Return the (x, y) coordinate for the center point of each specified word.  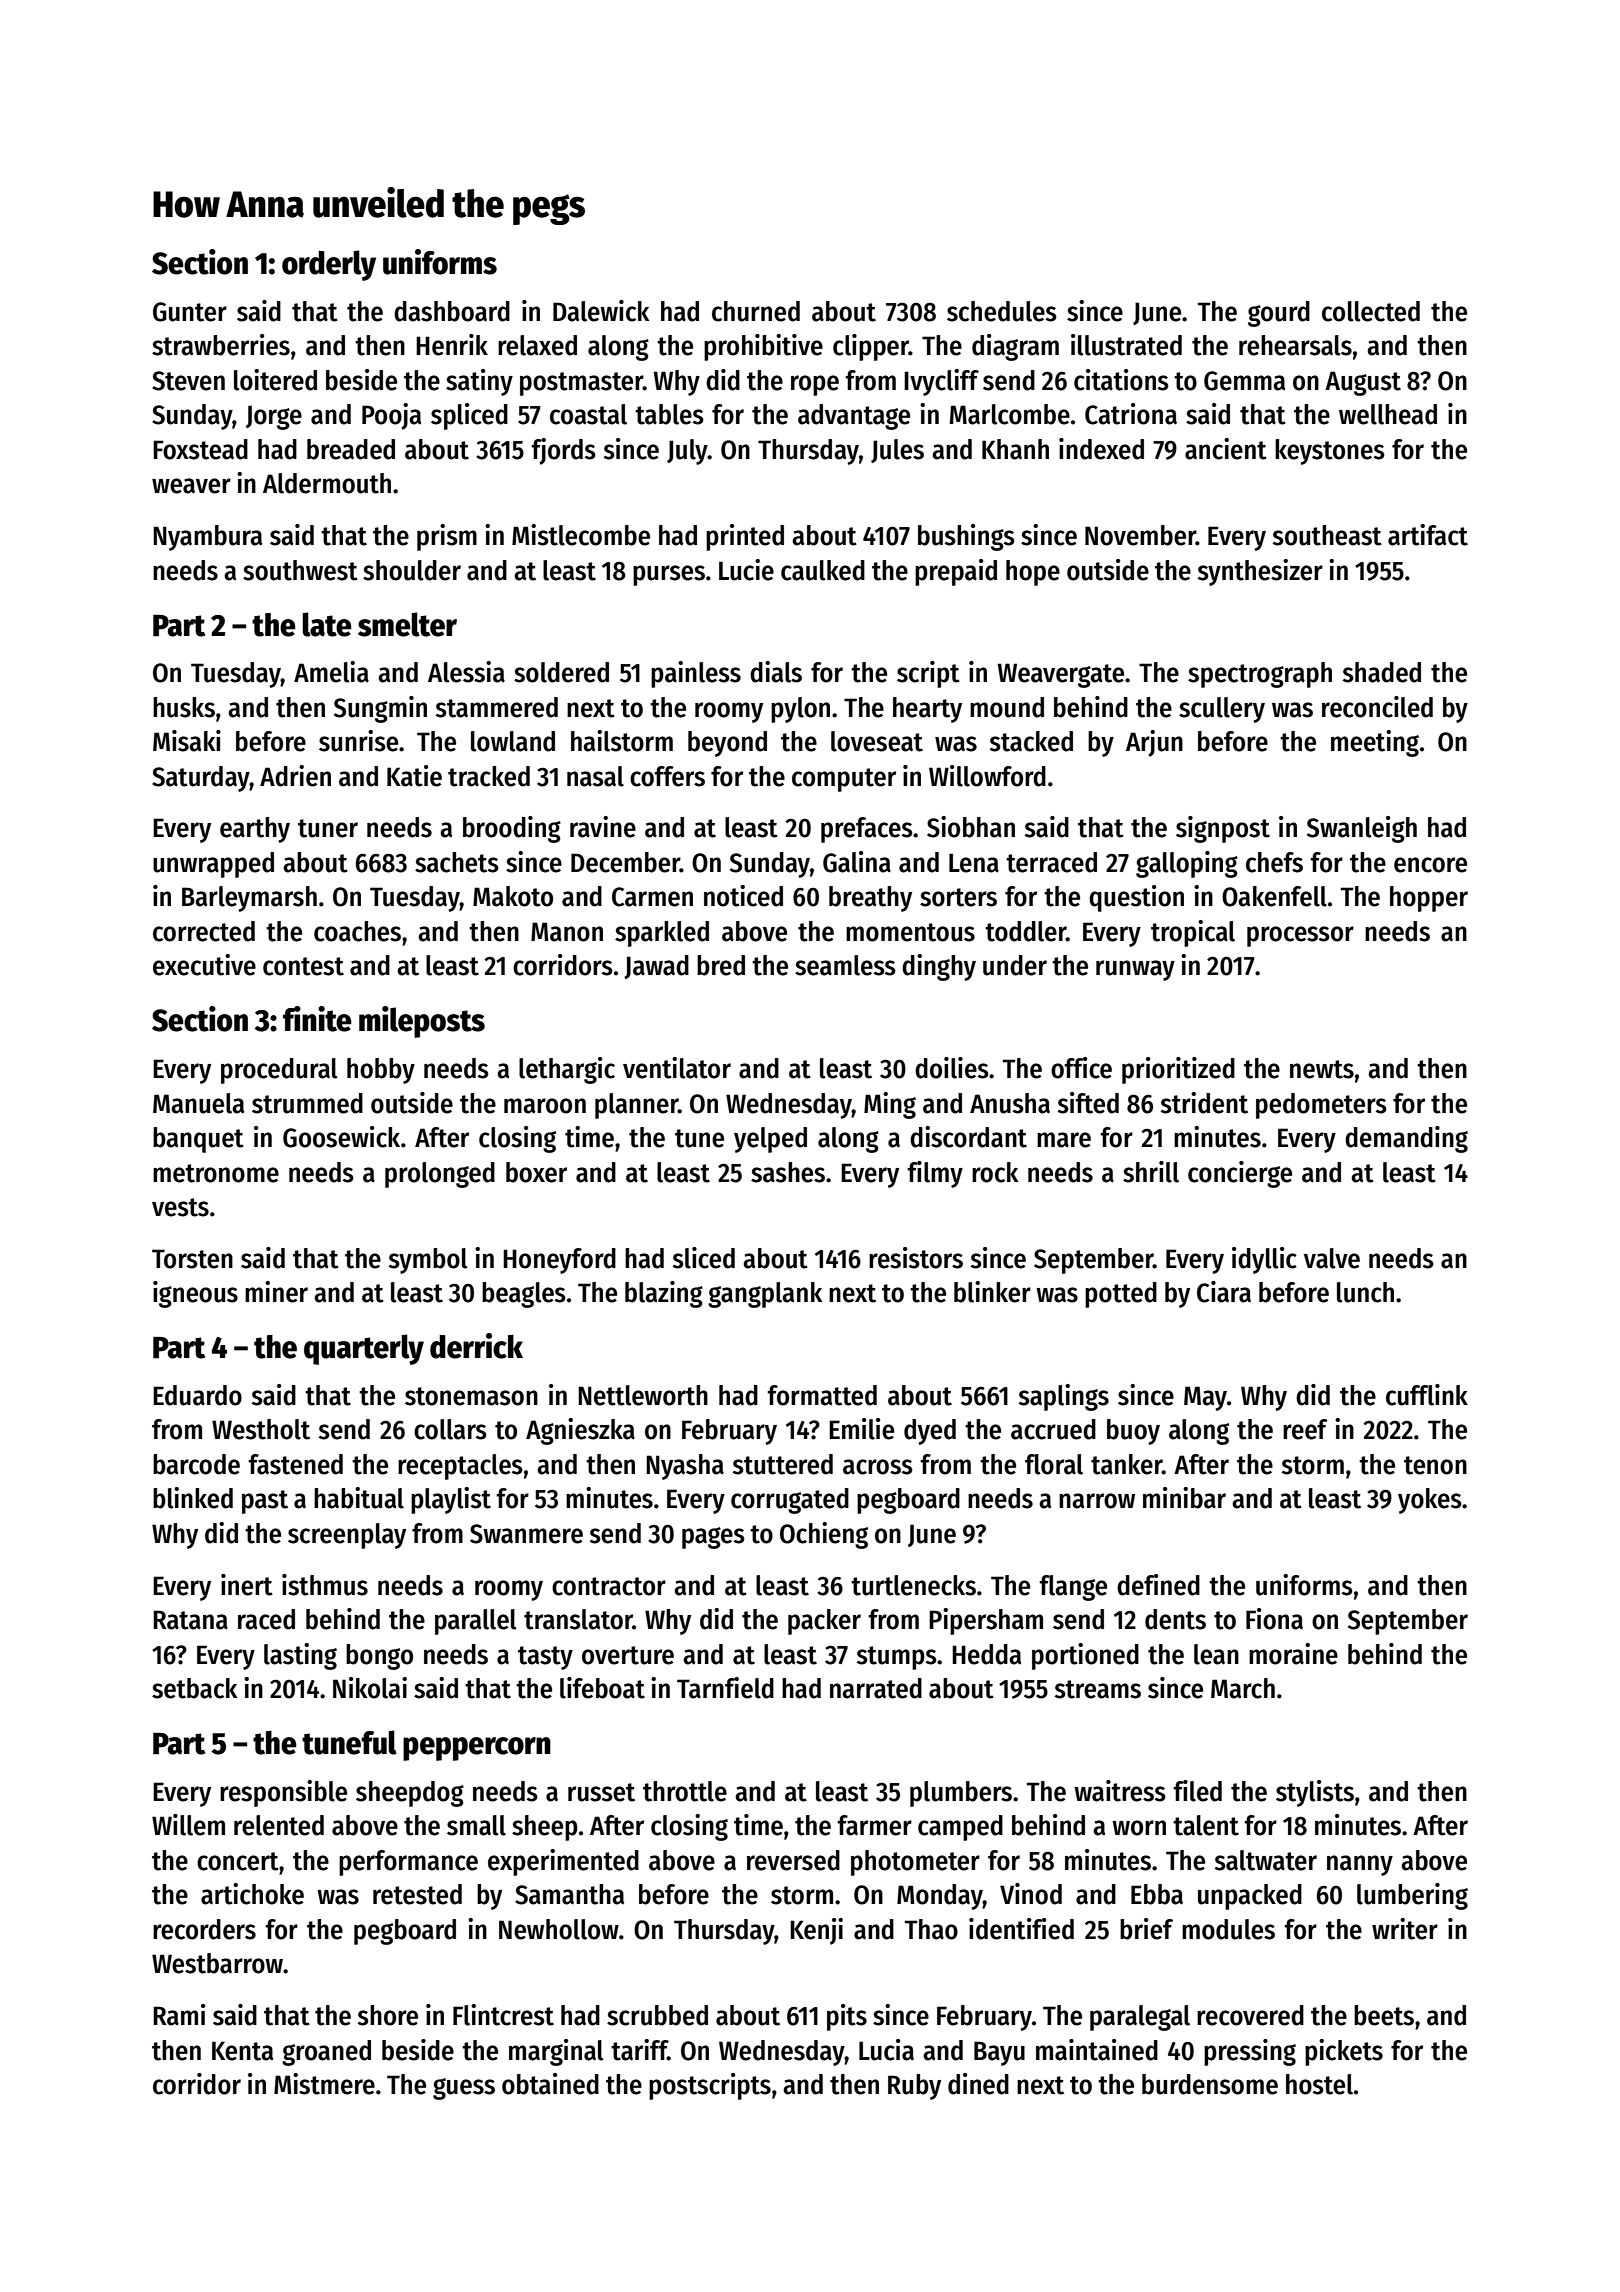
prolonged (440, 1175)
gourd (1279, 314)
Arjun (1154, 743)
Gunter (190, 312)
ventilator (677, 1068)
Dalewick (601, 311)
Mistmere (324, 2084)
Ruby (914, 2087)
